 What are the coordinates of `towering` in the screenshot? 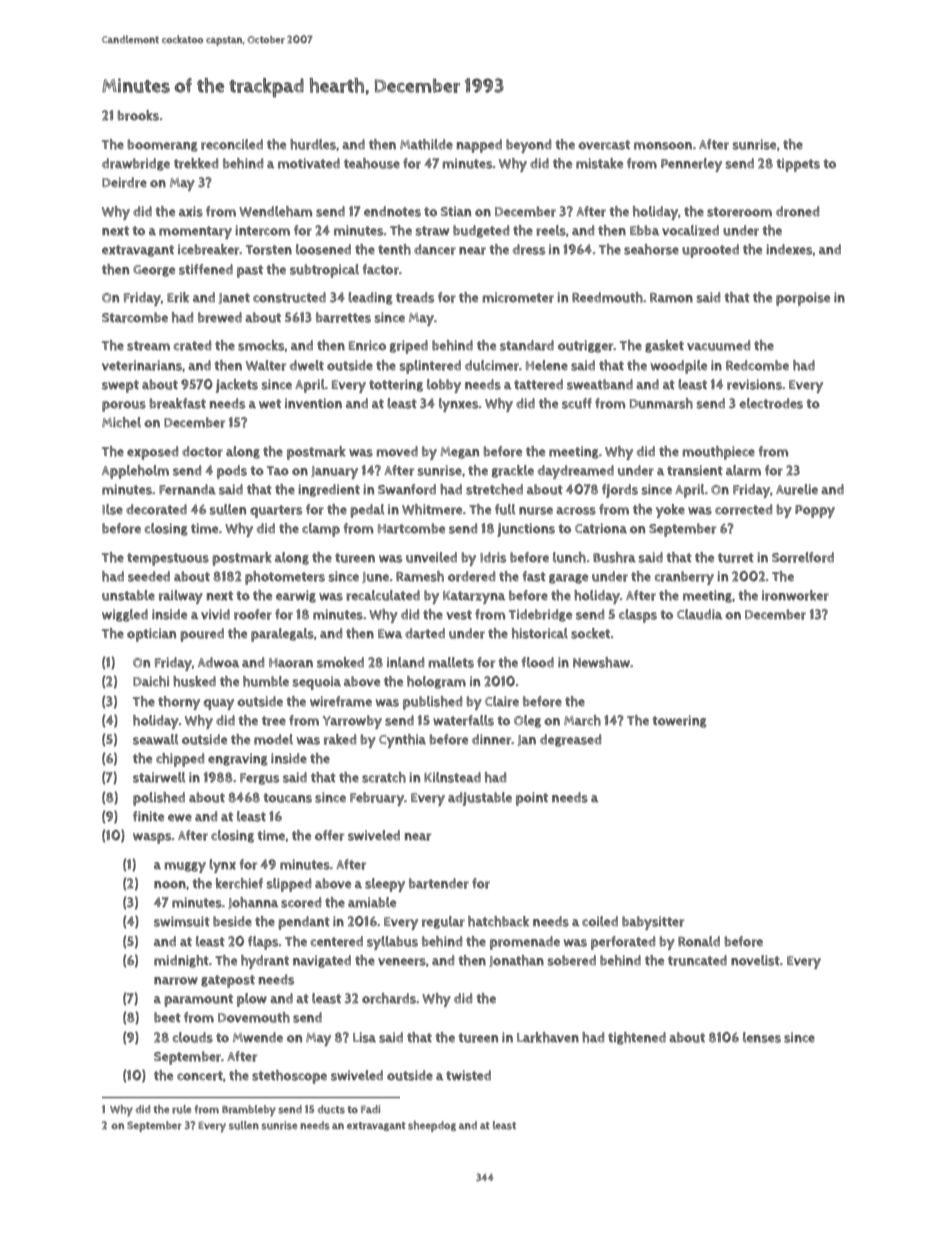 It's located at (679, 721).
